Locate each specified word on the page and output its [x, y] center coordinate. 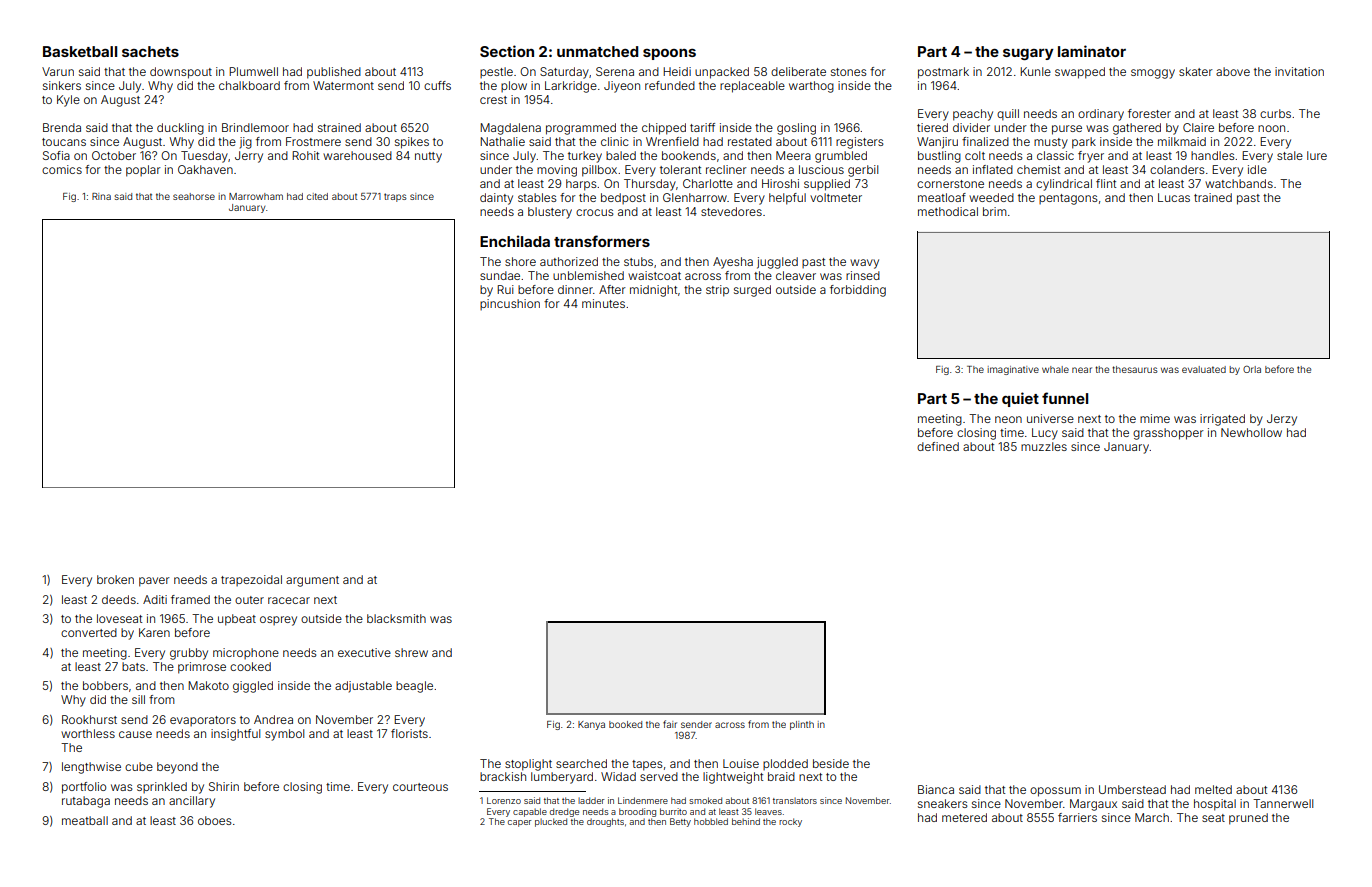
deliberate [798, 71]
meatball [85, 820]
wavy [864, 264]
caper [519, 823]
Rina [101, 196]
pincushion [510, 304]
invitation [1299, 71]
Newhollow [1251, 432]
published [334, 73]
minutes [603, 303]
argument [312, 581]
